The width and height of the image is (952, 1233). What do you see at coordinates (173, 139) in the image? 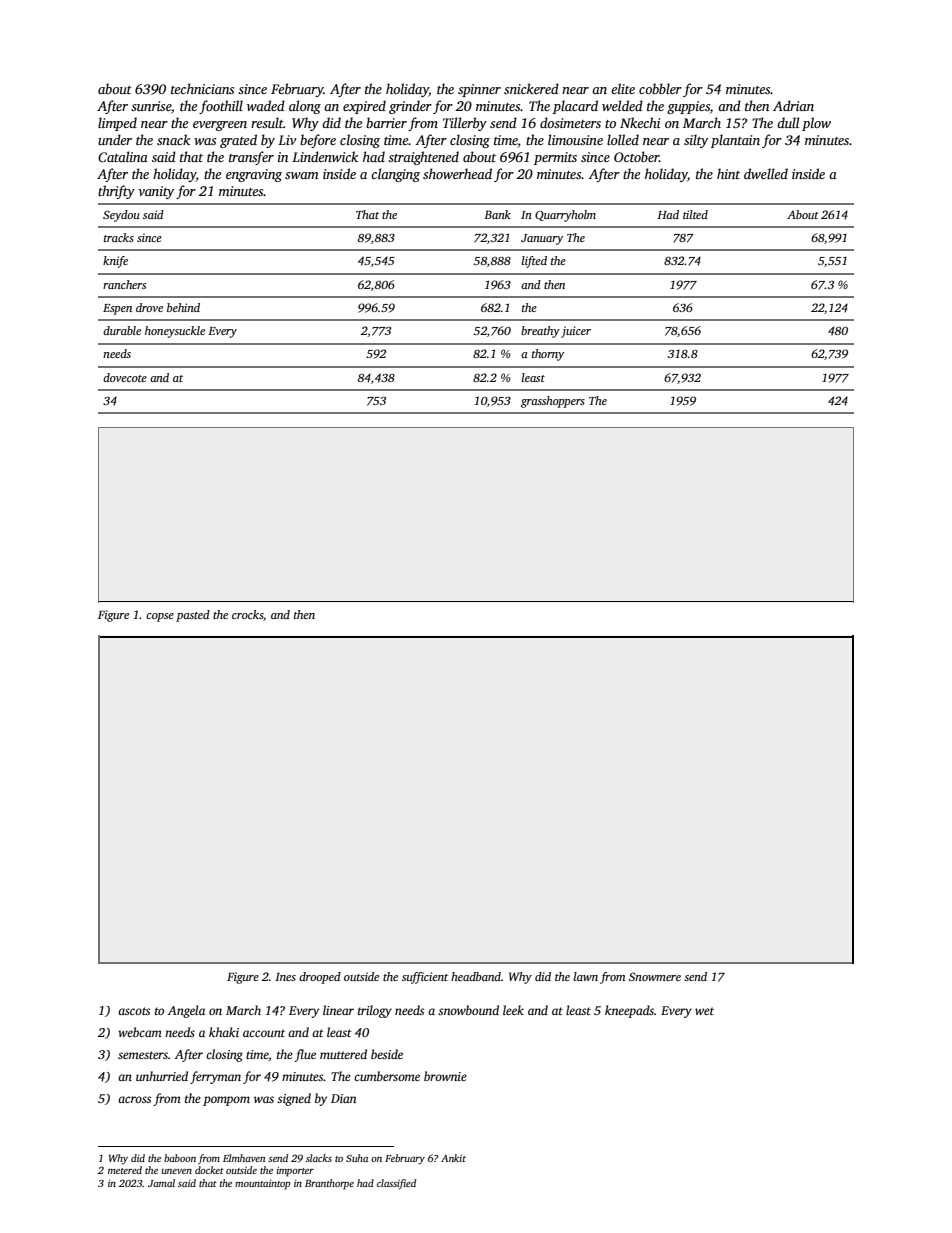
I see `snack` at bounding box center [173, 139].
